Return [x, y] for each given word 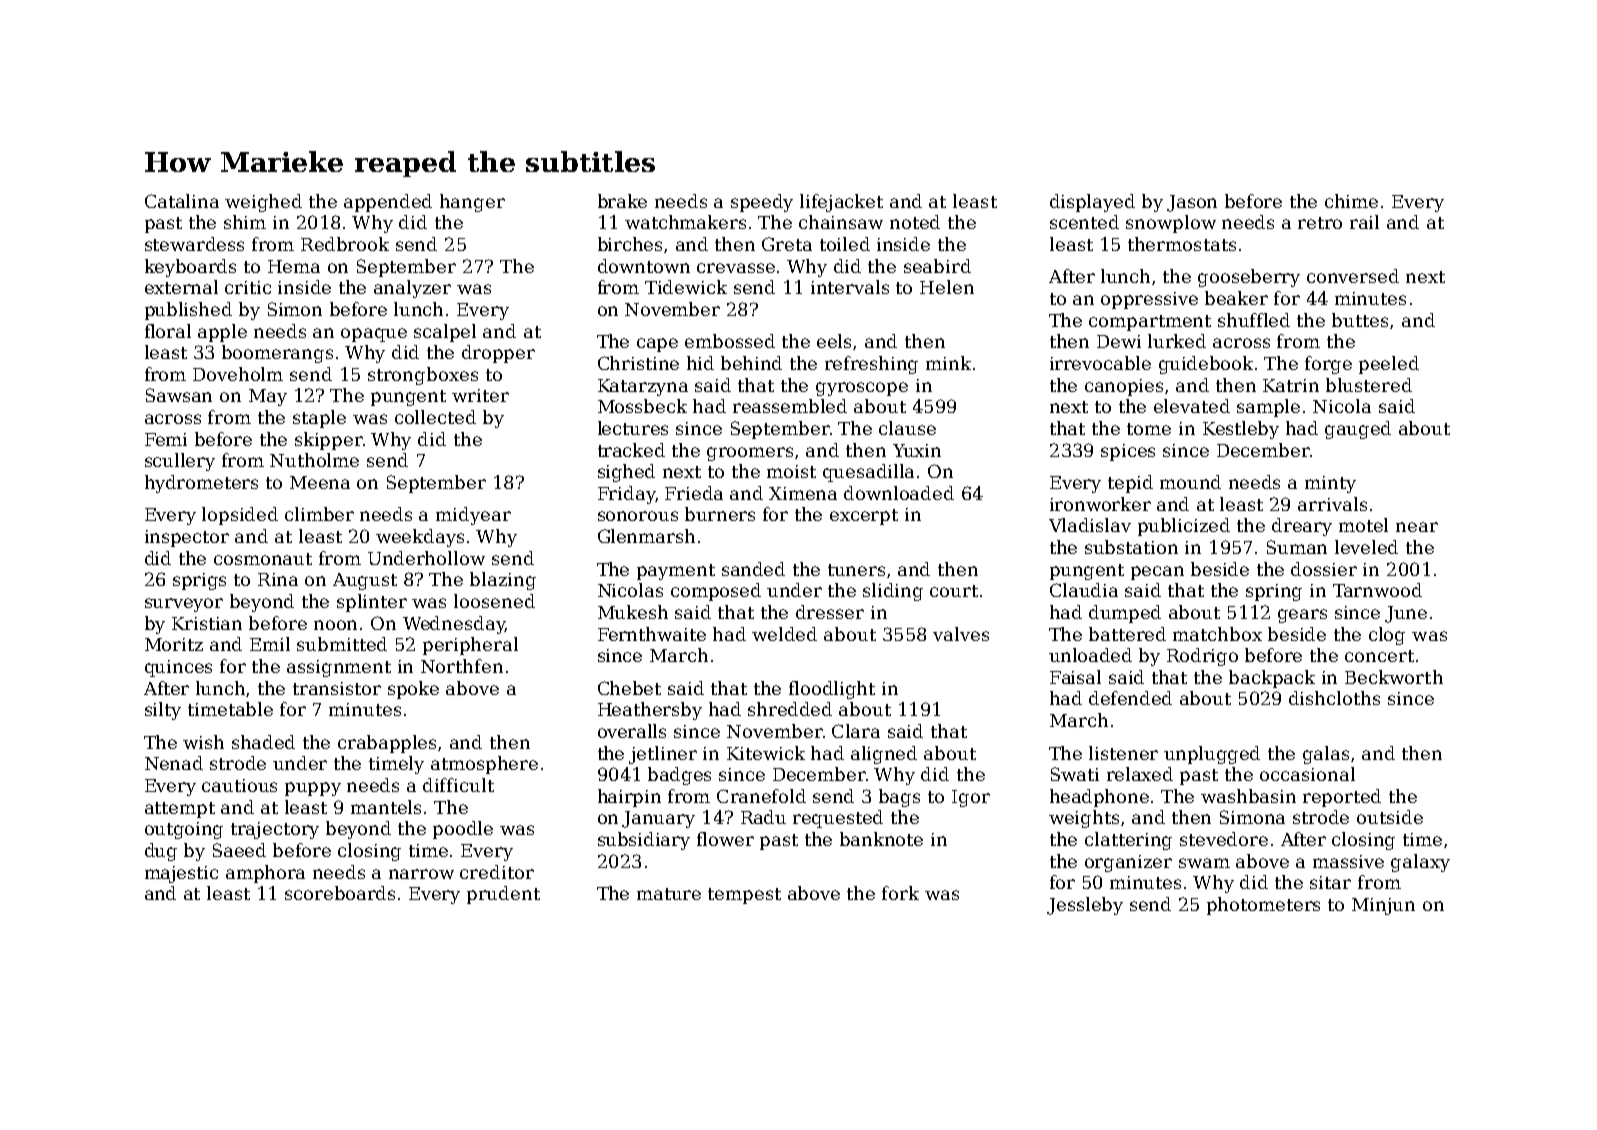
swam [1204, 863]
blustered [1369, 385]
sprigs [199, 581]
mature [669, 894]
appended [388, 203]
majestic [181, 874]
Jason [1192, 203]
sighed [626, 473]
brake [622, 201]
